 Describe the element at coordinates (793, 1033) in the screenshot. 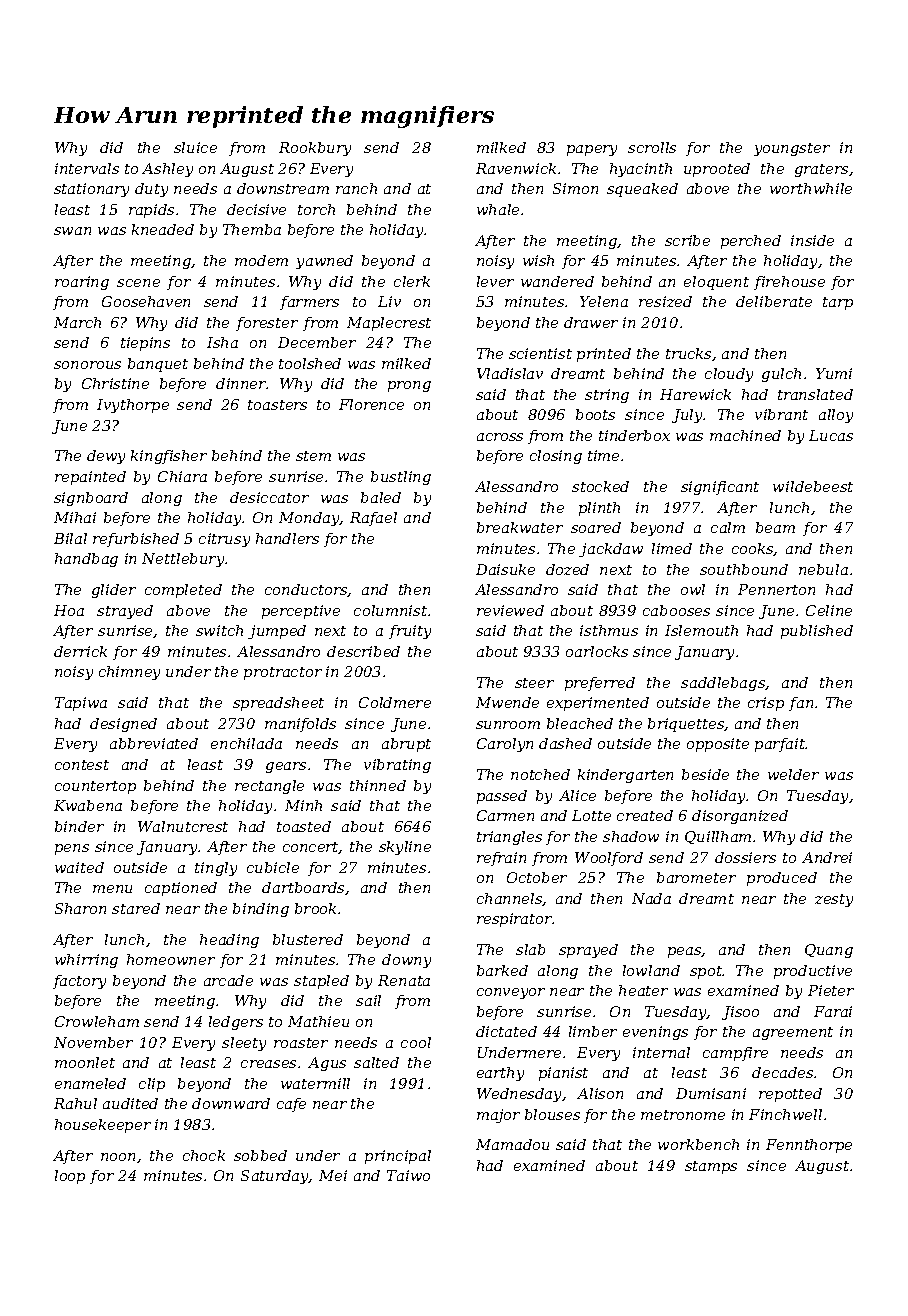

I see `agreement` at that location.
